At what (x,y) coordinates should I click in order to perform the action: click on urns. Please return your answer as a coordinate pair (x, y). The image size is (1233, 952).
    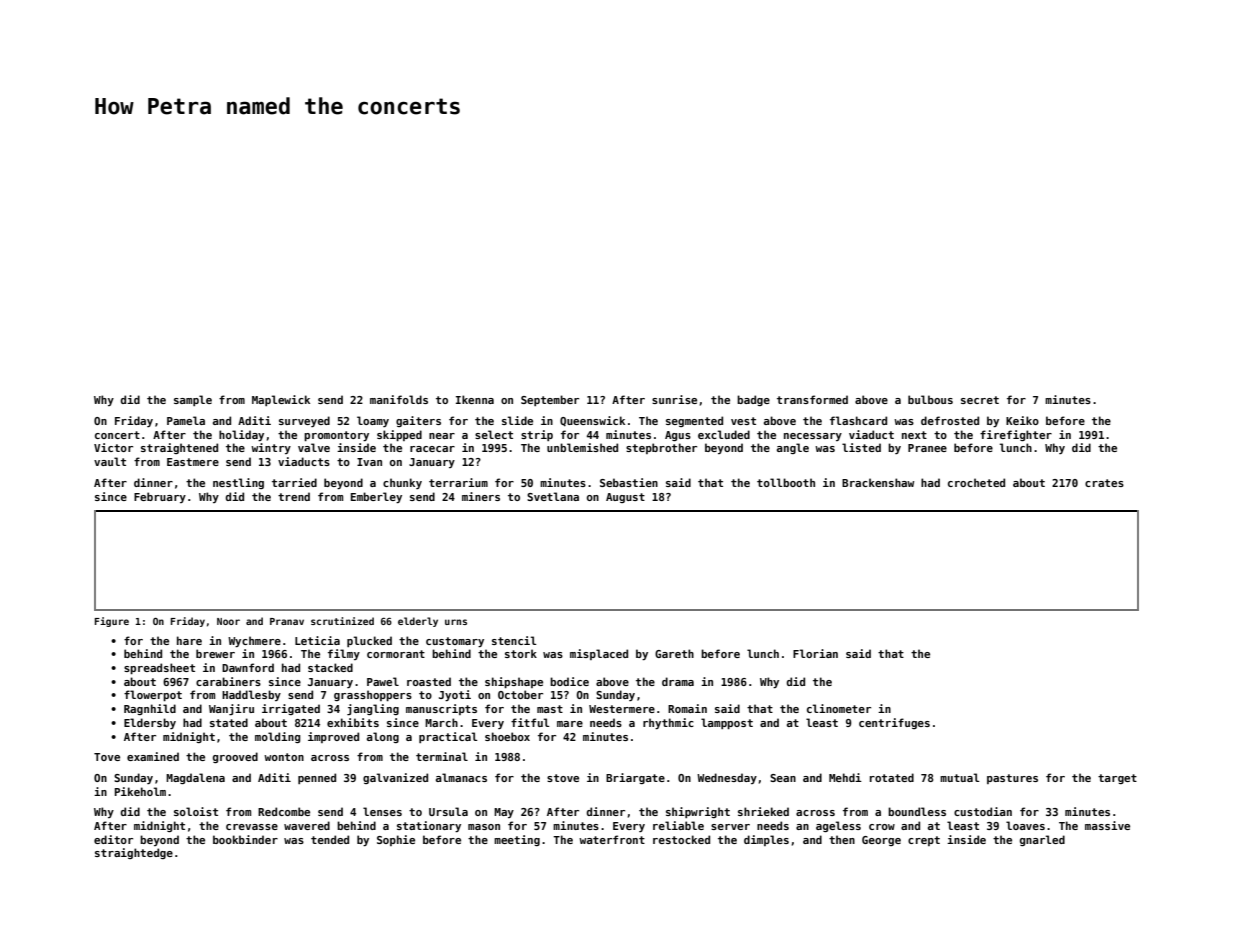
    Looking at the image, I should click on (456, 622).
